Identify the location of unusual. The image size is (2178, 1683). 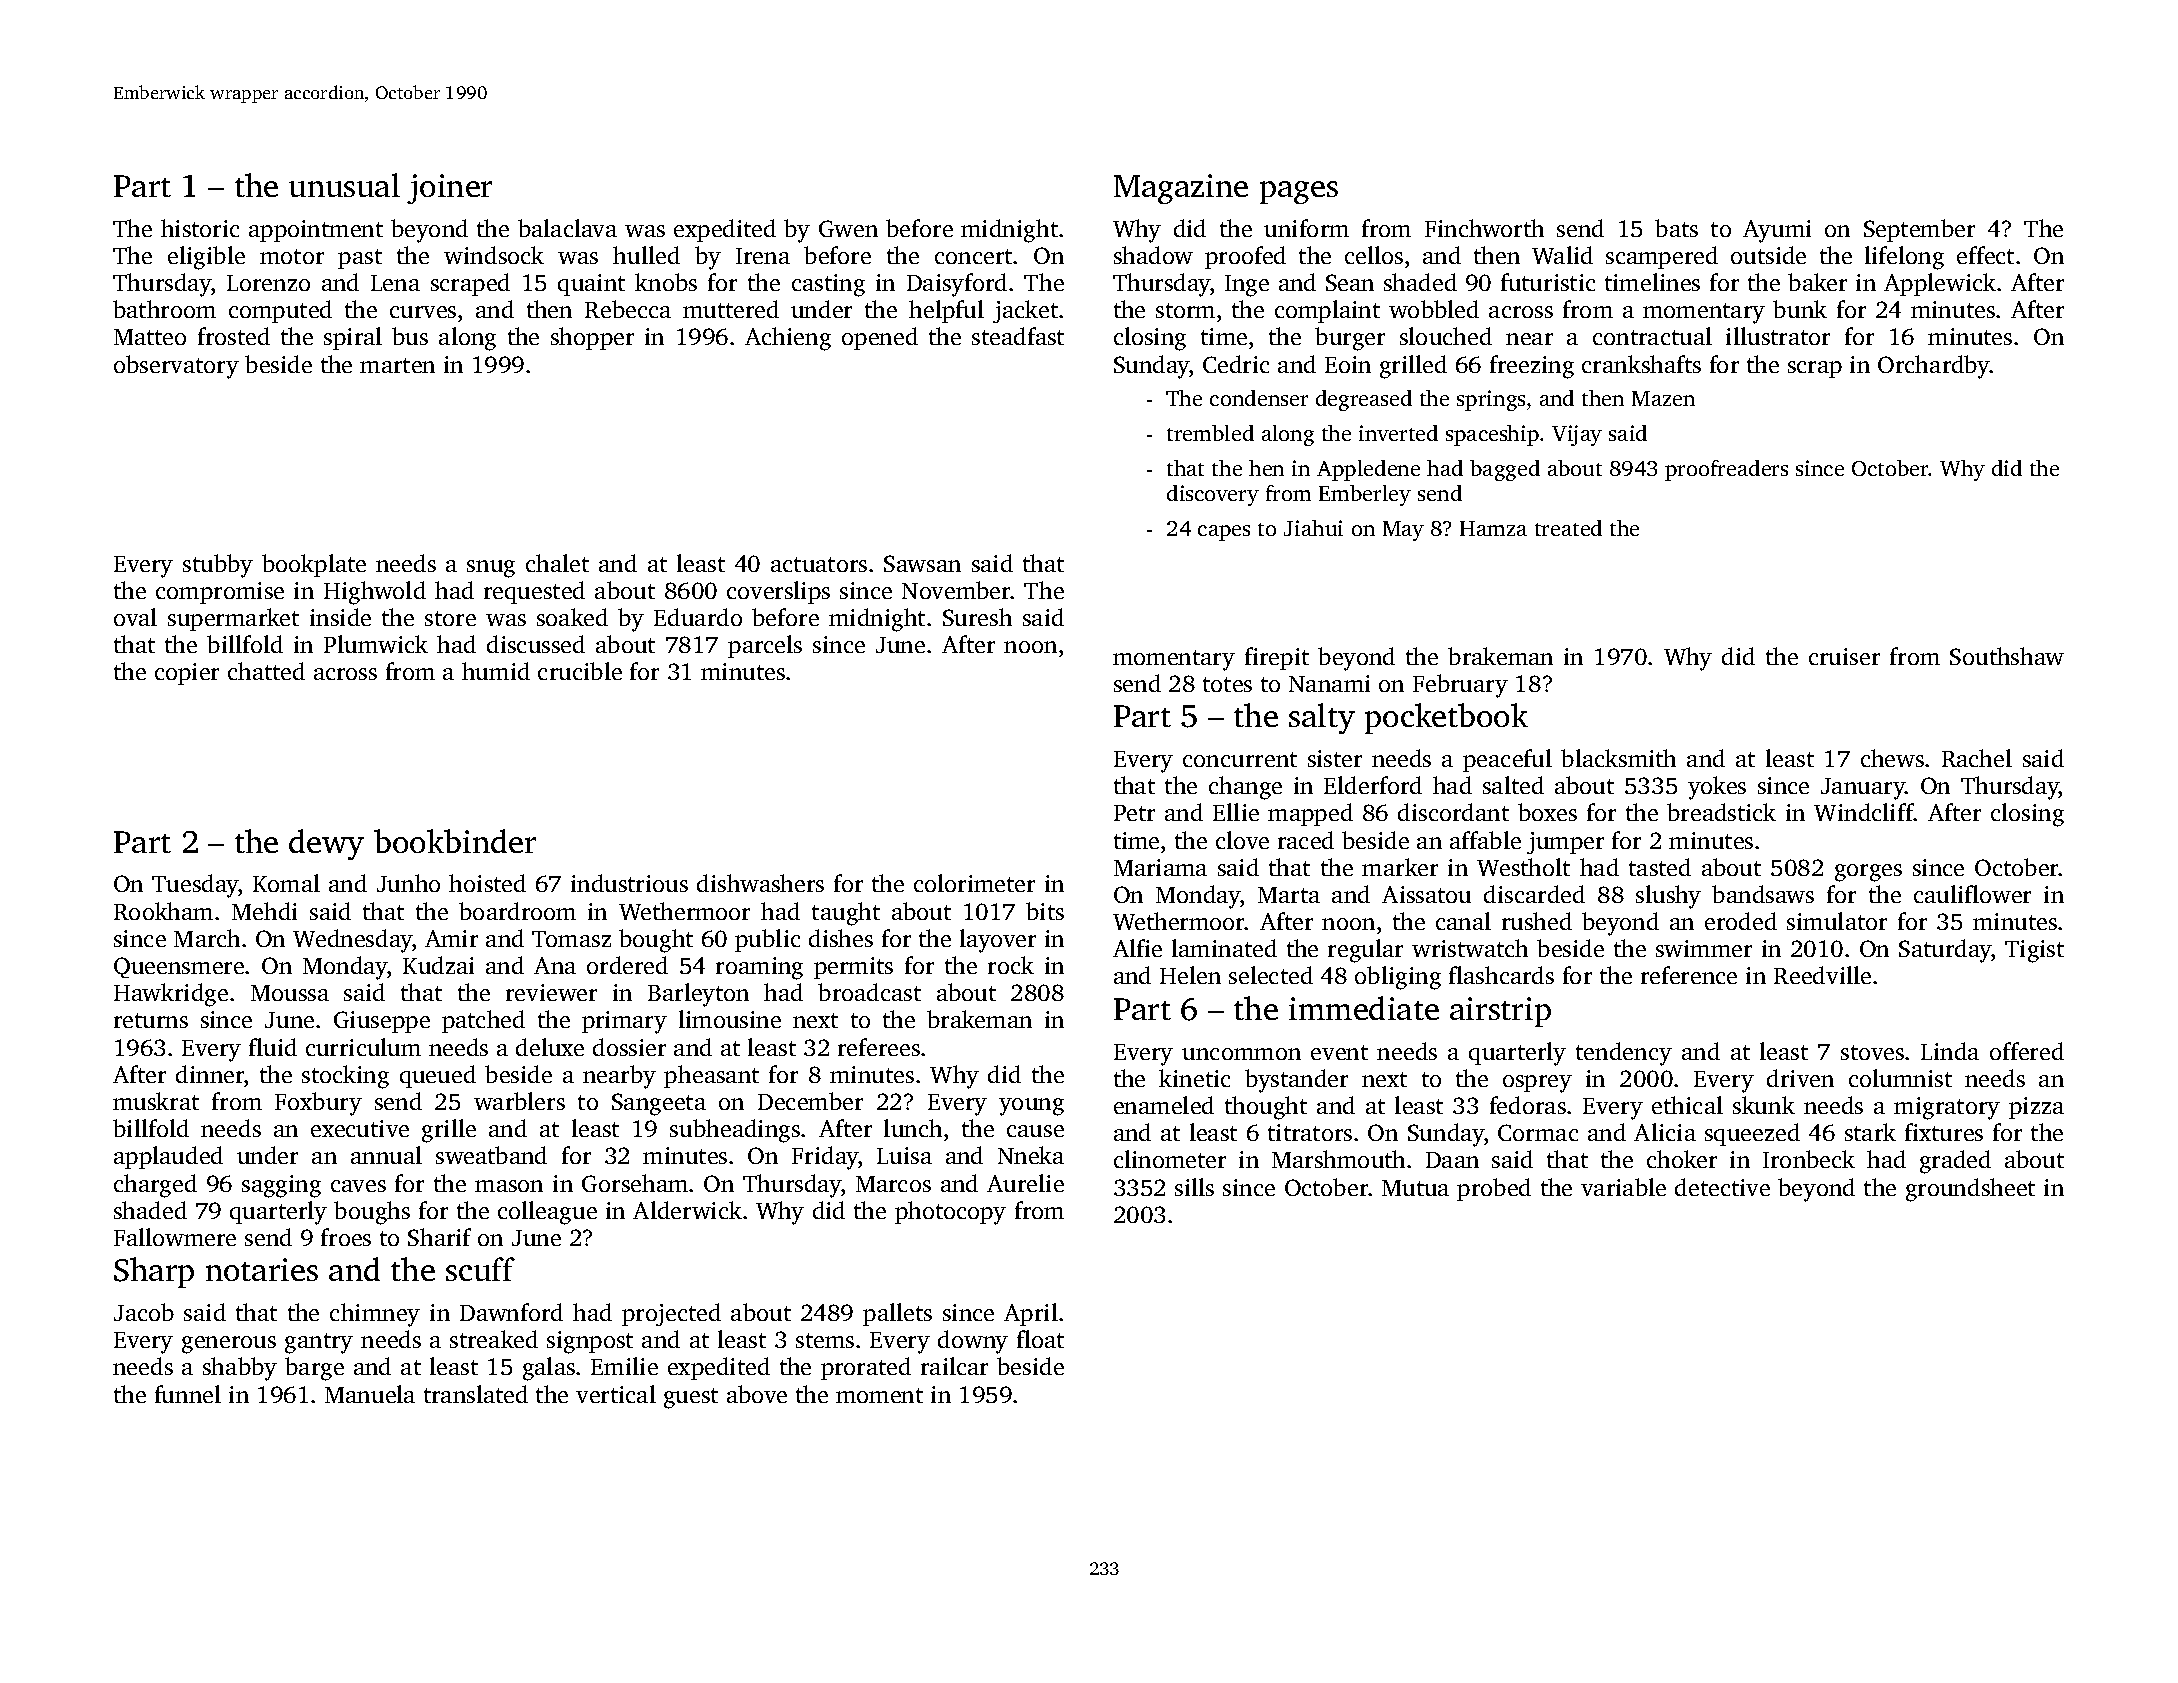
(344, 185).
